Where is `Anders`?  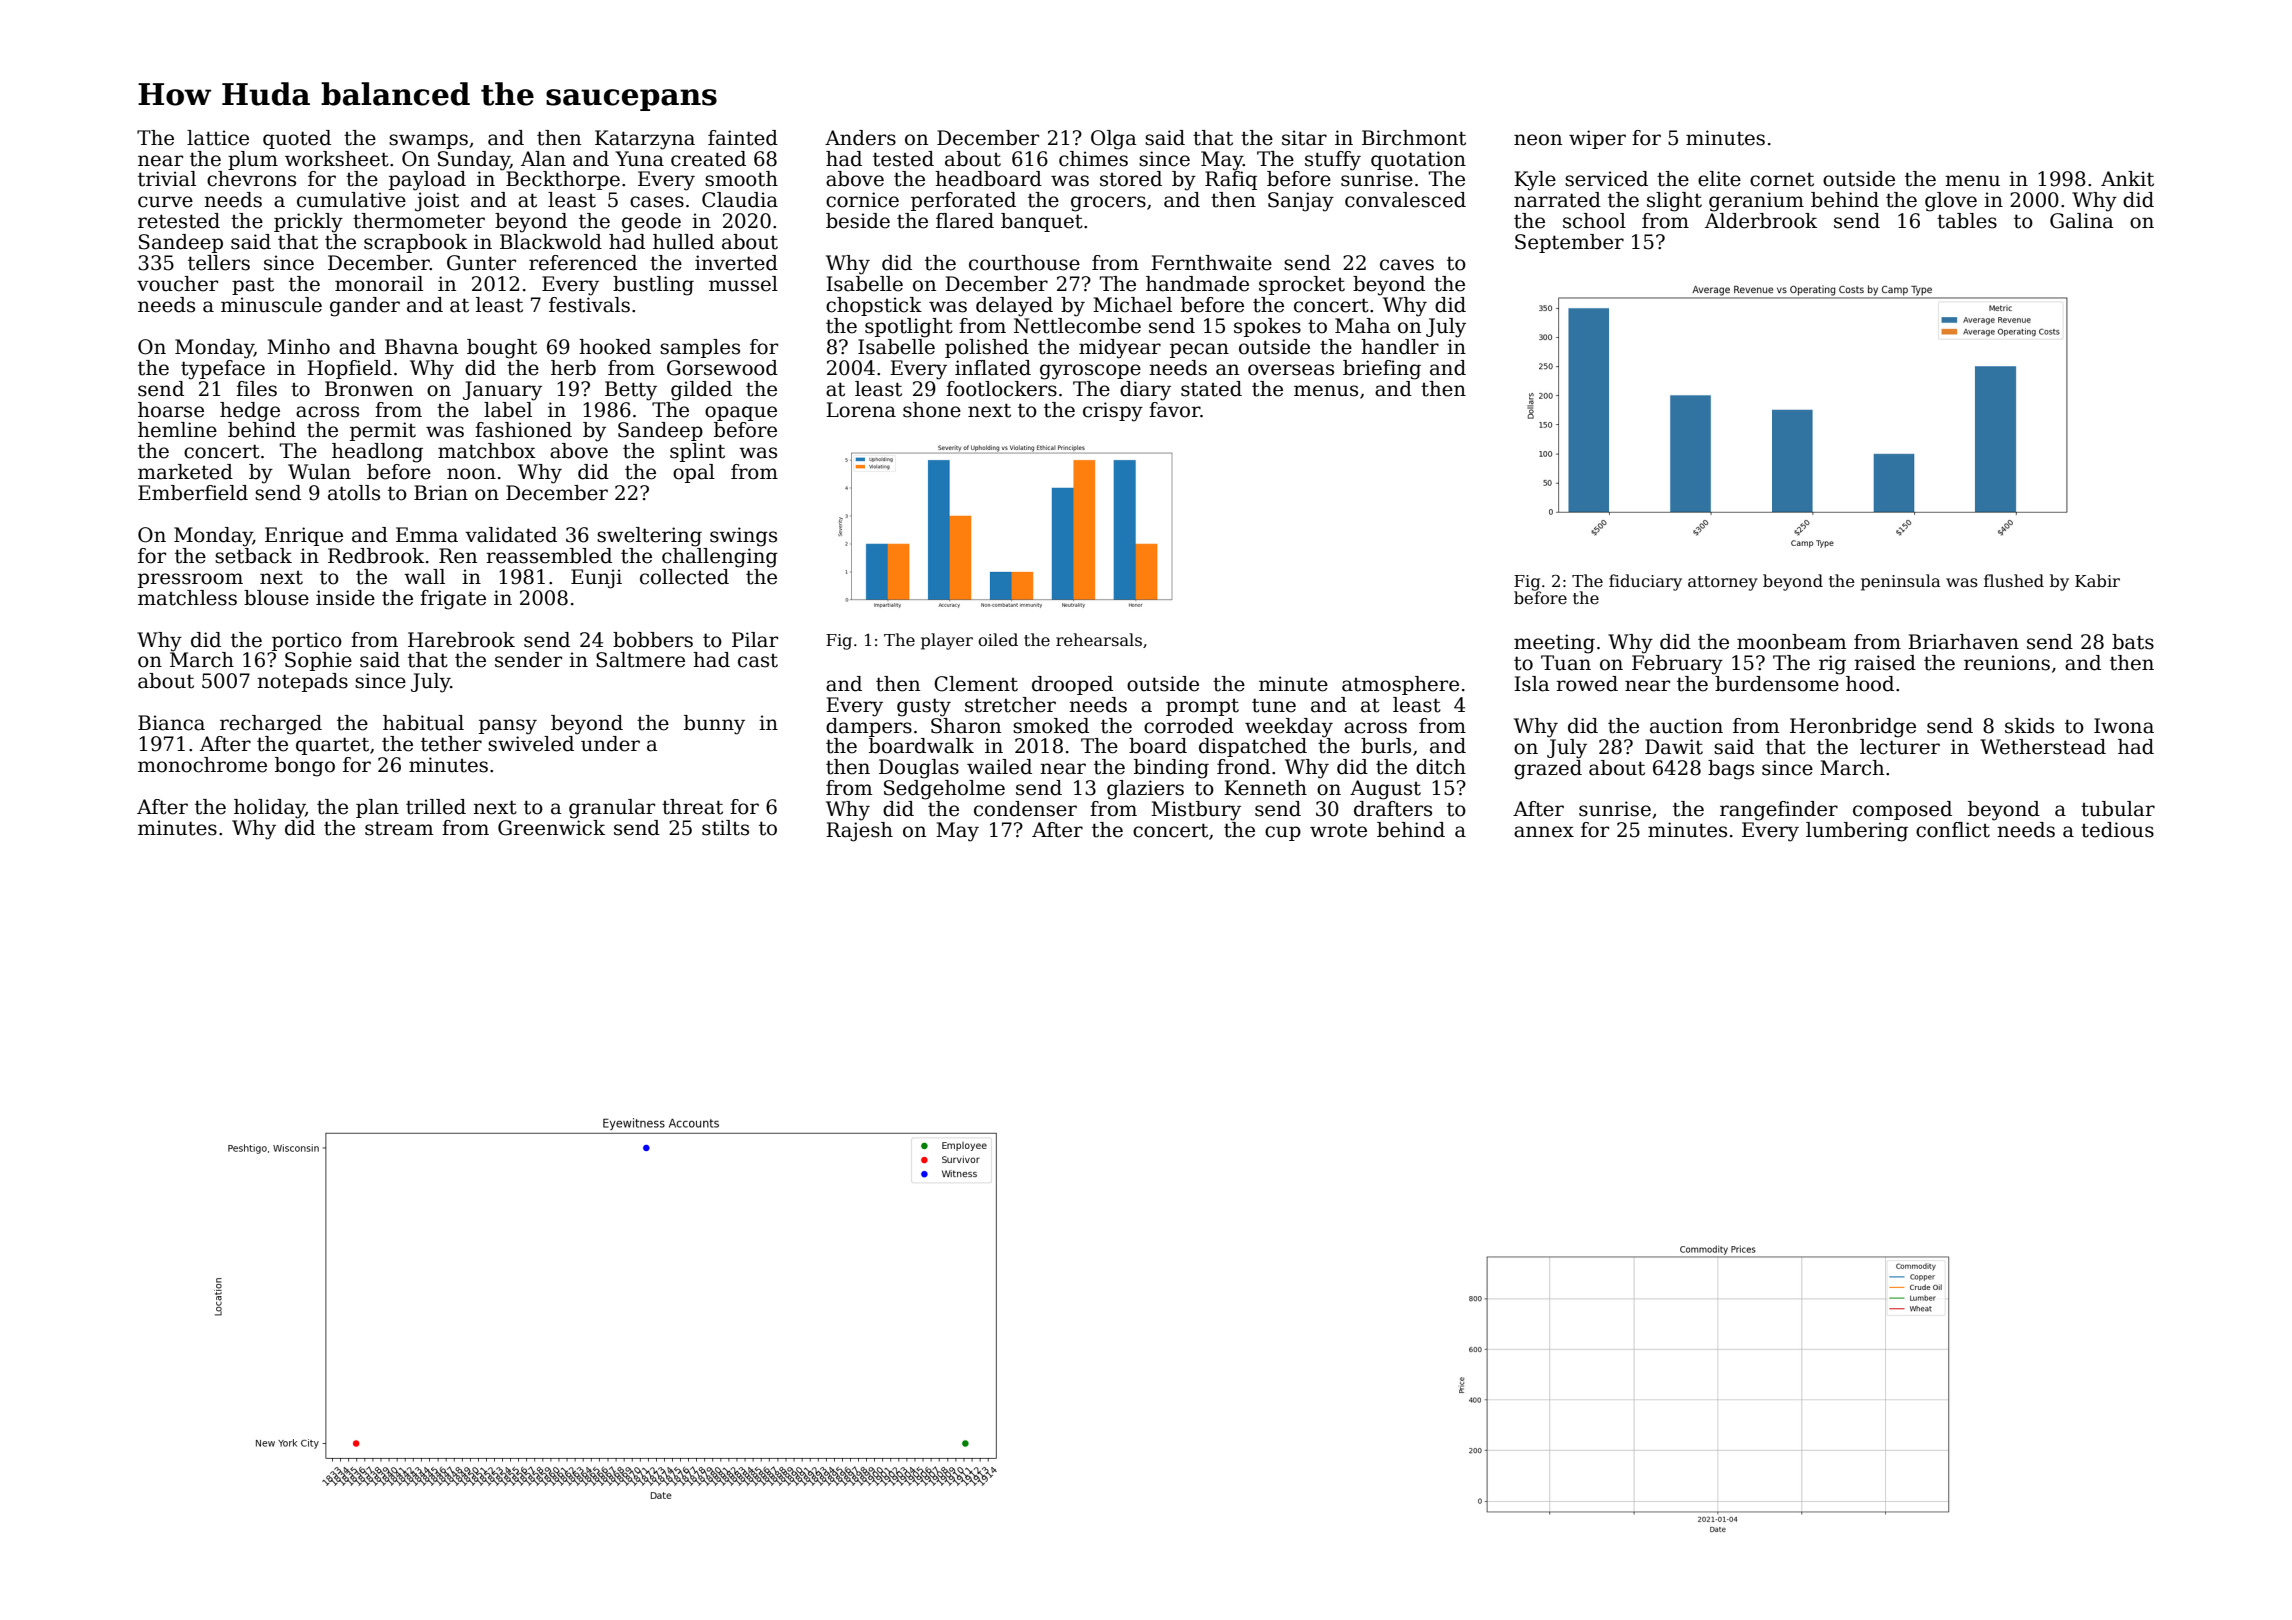 Anders is located at coordinates (860, 138).
